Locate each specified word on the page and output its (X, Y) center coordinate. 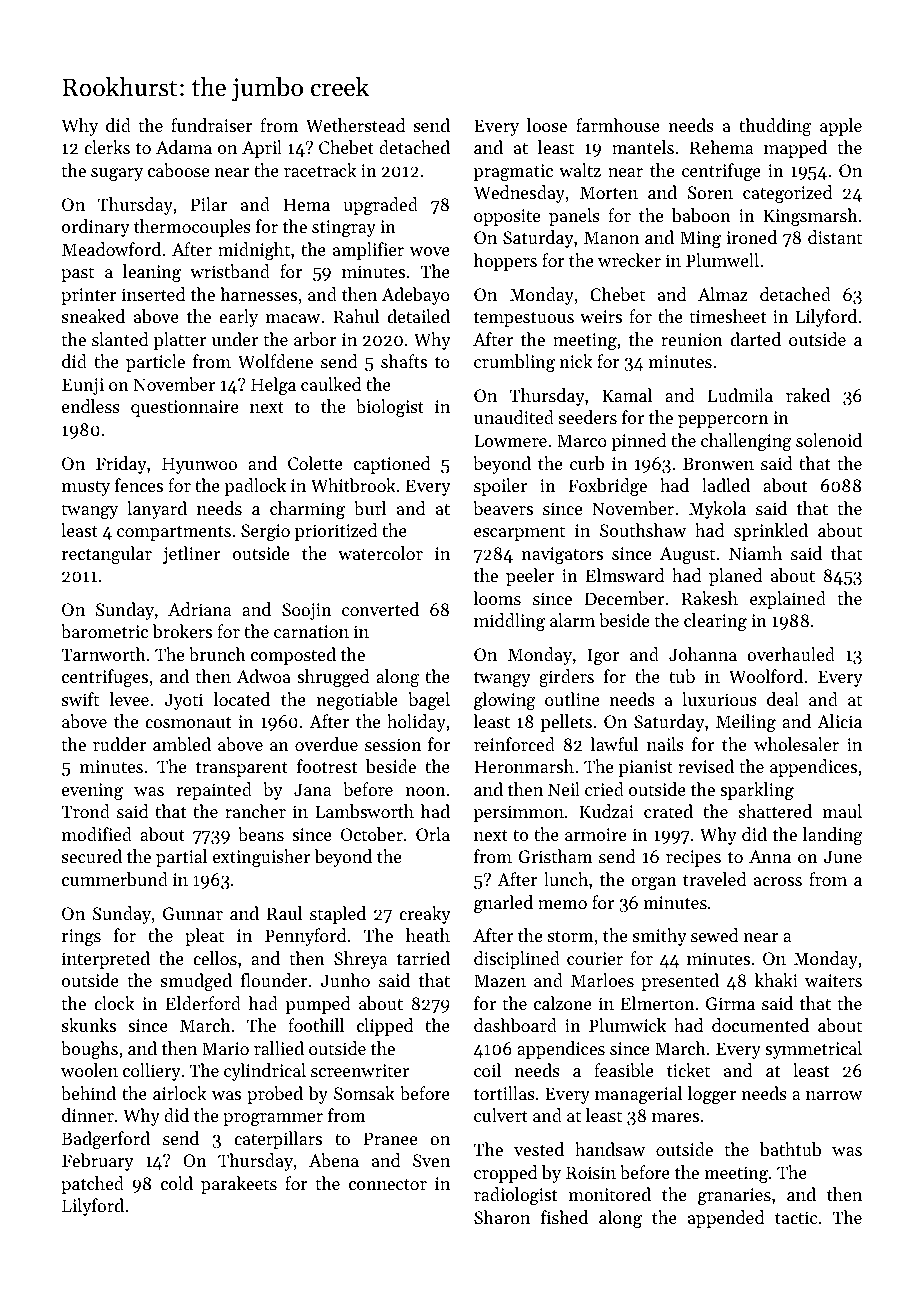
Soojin (306, 611)
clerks (107, 147)
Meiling (746, 723)
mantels (643, 147)
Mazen (500, 980)
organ (653, 883)
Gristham (555, 856)
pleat (204, 937)
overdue (326, 744)
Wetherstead (356, 125)
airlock (180, 1093)
